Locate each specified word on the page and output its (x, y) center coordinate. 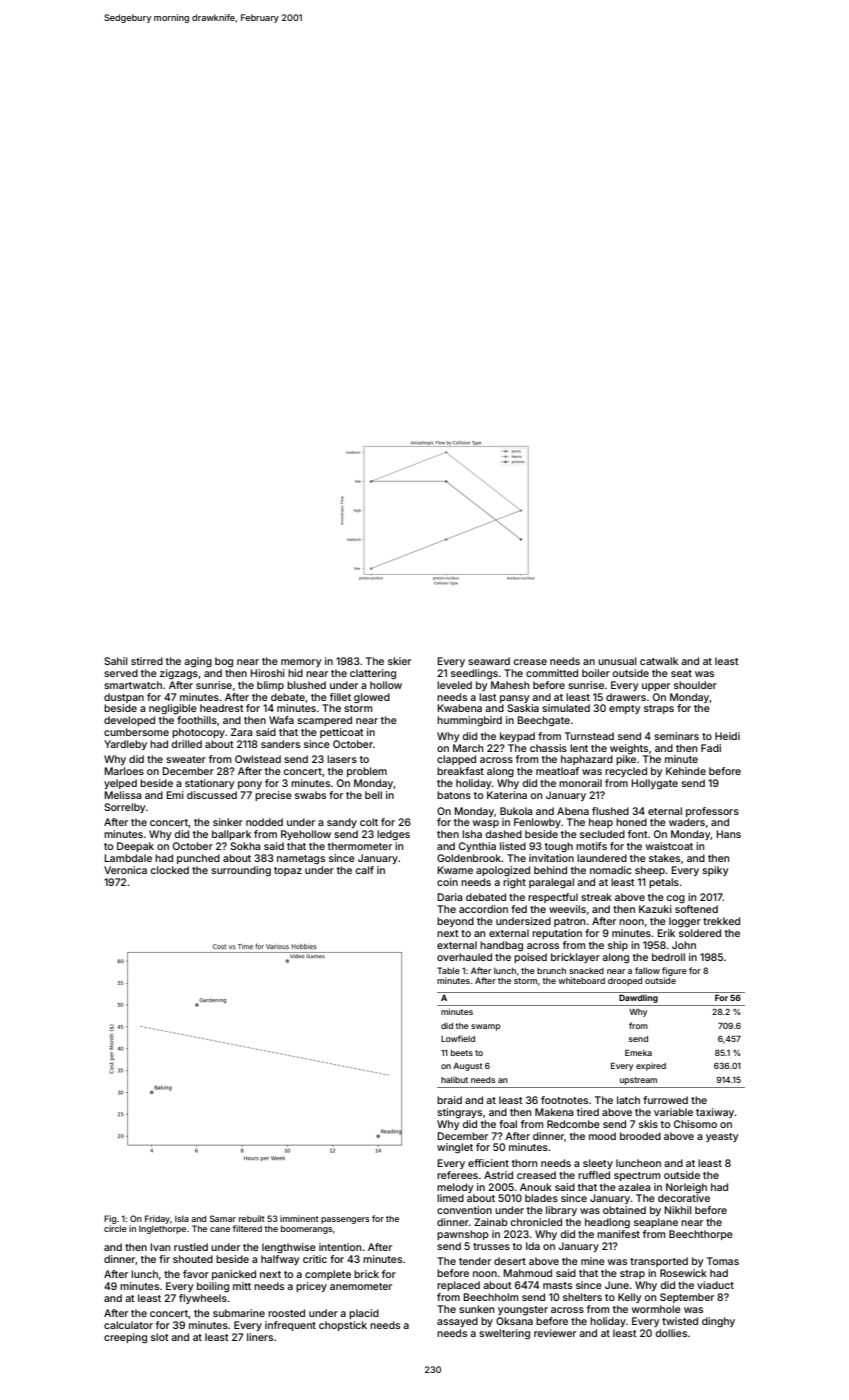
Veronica (125, 870)
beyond (455, 922)
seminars (676, 736)
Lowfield (458, 1038)
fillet (340, 697)
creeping (125, 1338)
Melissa (123, 795)
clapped (456, 760)
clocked (170, 870)
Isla (182, 1218)
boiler (596, 673)
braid (449, 1100)
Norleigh (686, 1188)
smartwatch (133, 685)
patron (570, 922)
